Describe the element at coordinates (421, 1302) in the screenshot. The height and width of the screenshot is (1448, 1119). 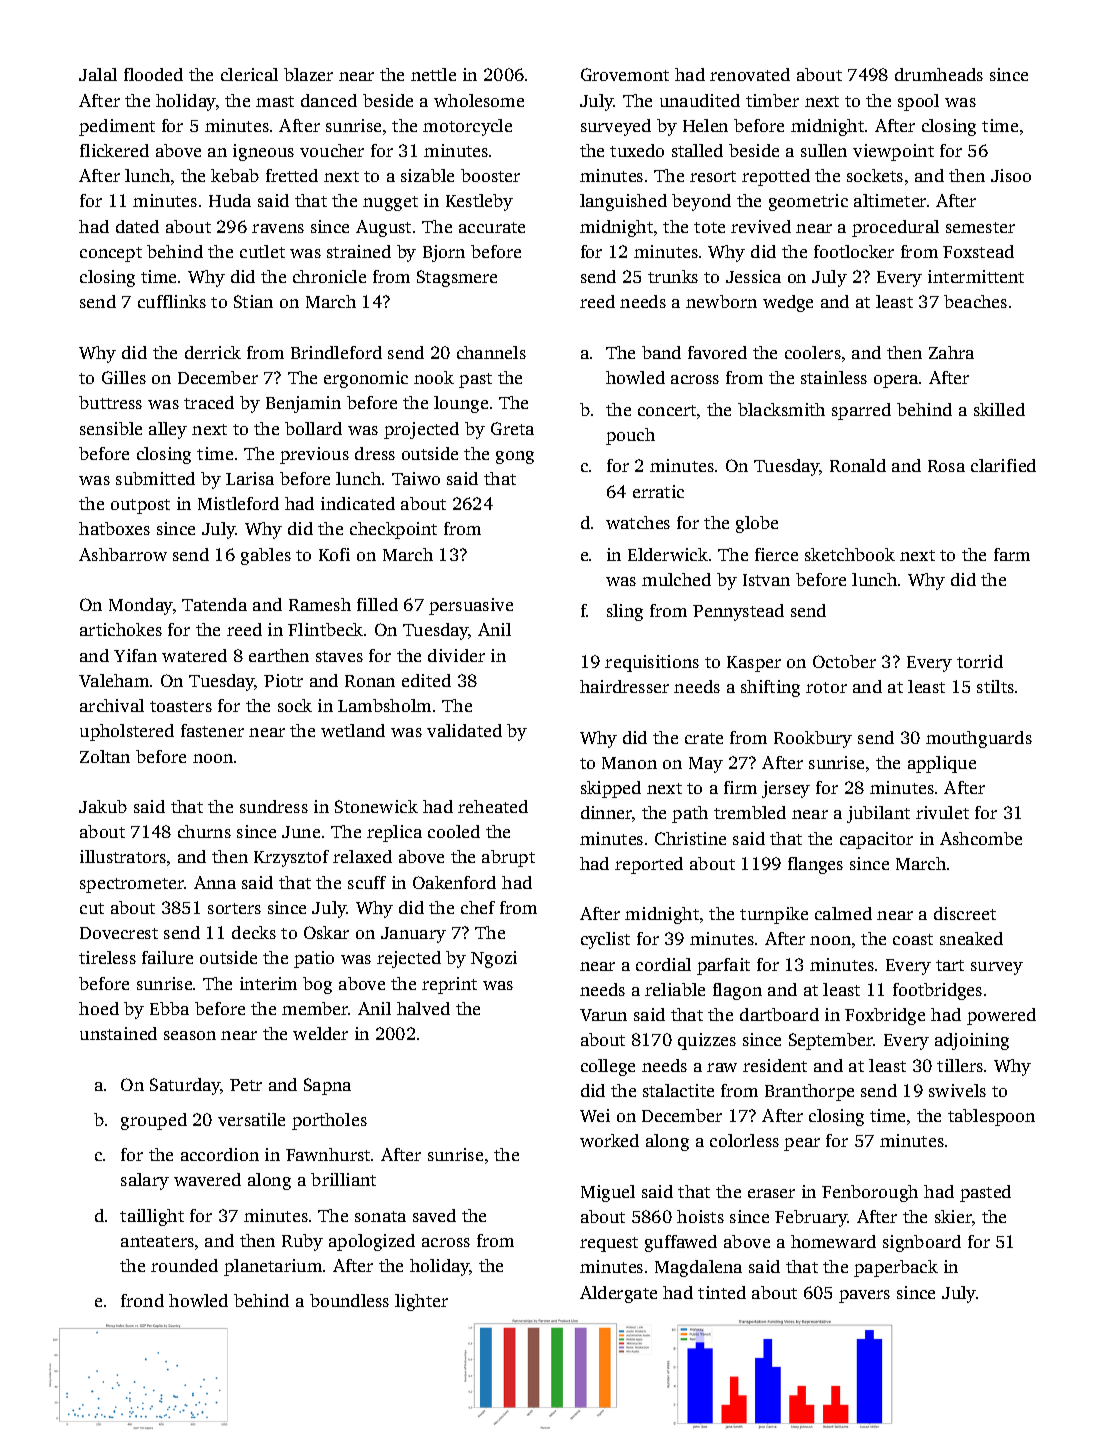
I see `lighter` at that location.
